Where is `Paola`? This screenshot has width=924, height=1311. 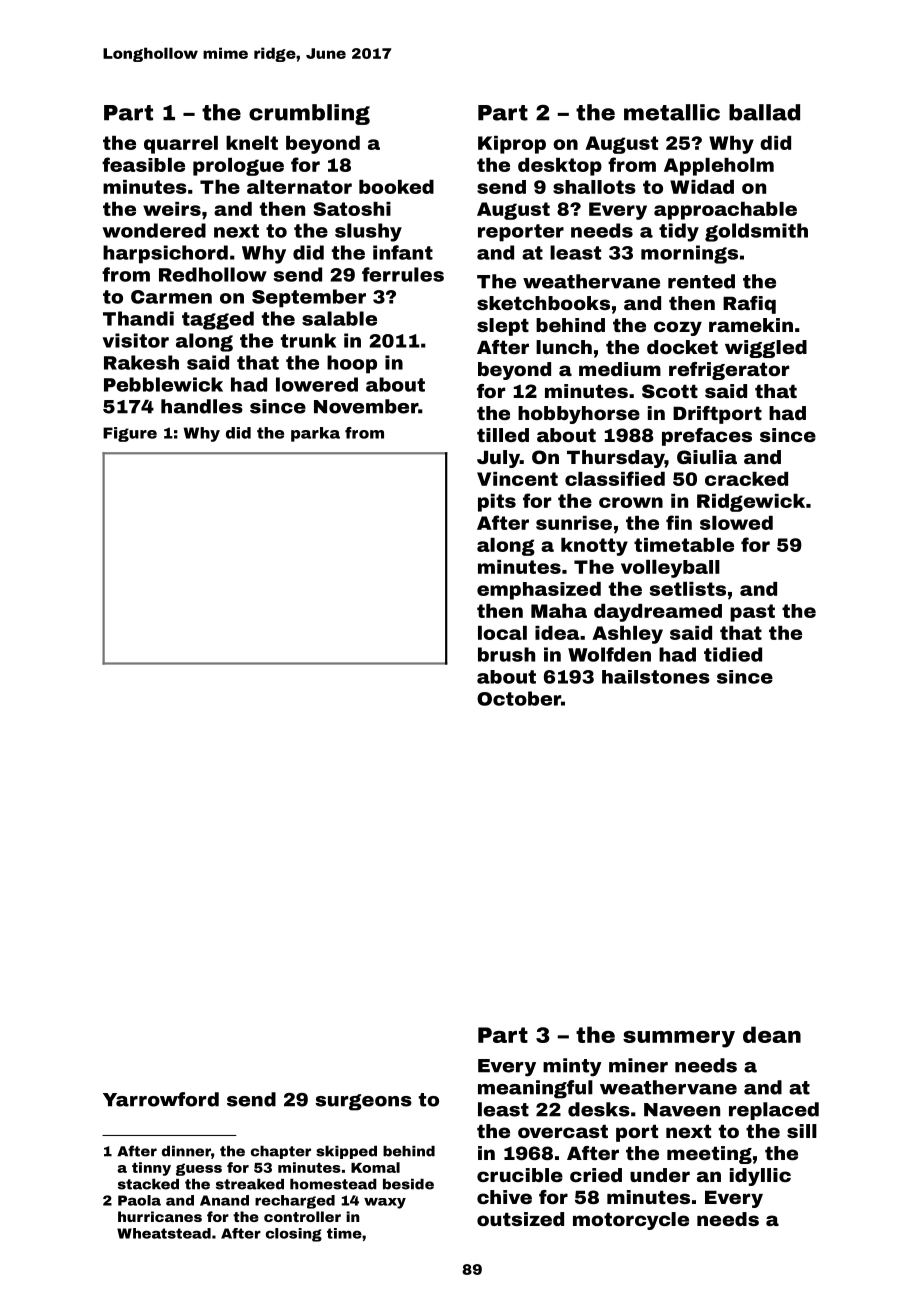
Paola is located at coordinates (139, 1200).
